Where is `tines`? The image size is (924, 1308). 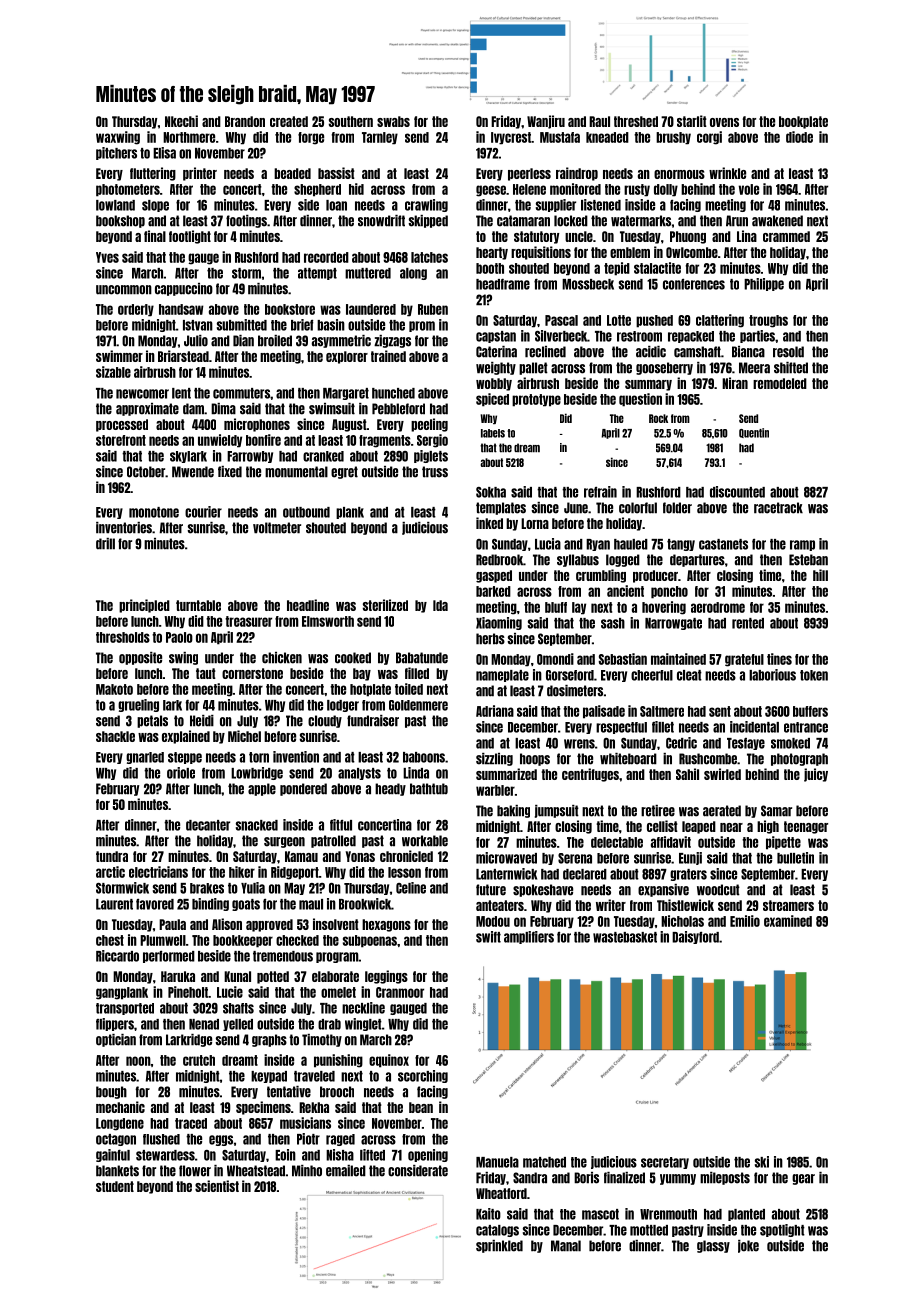 tines is located at coordinates (779, 659).
